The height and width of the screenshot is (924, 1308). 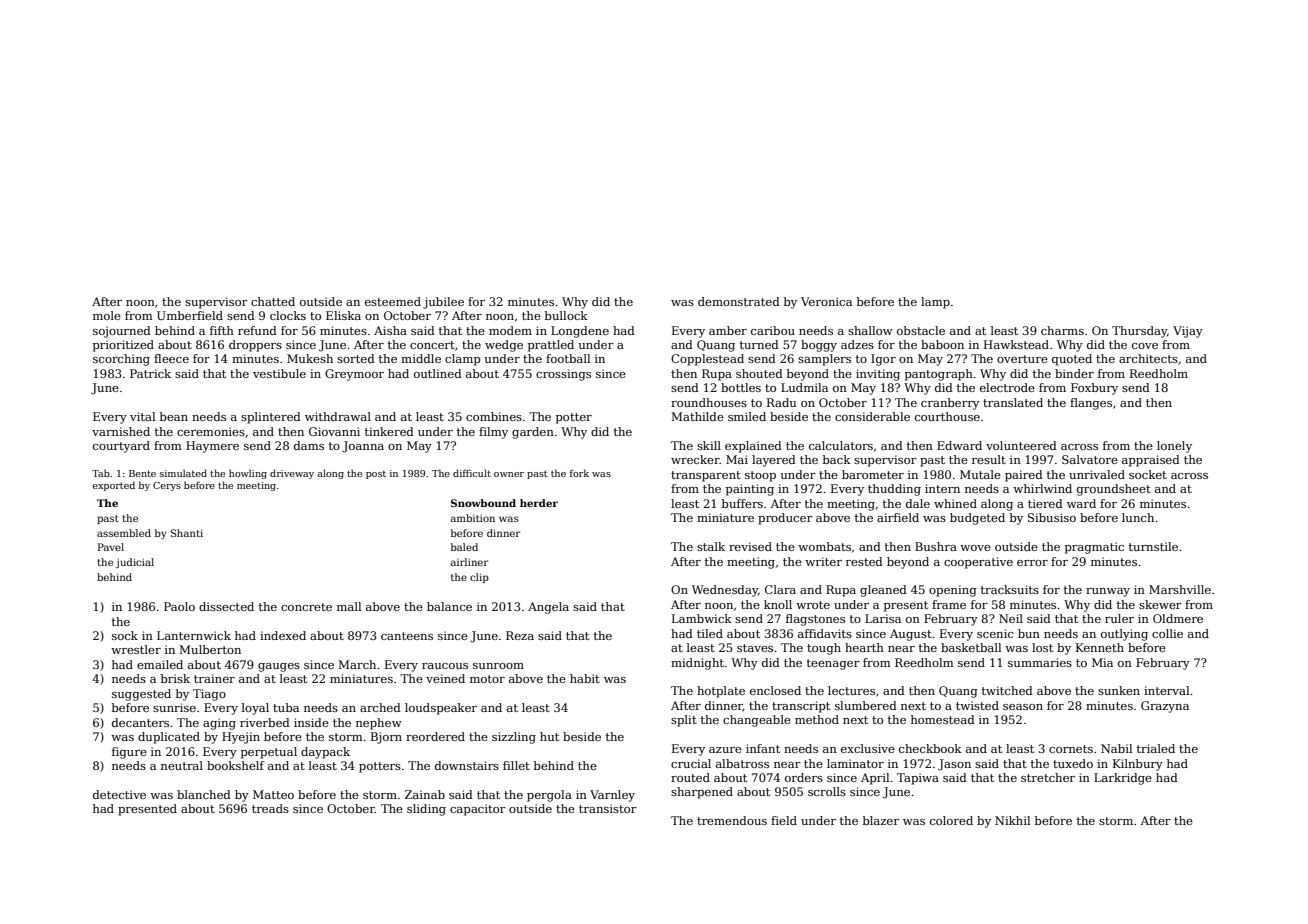 What do you see at coordinates (1102, 662) in the screenshot?
I see `Mia` at bounding box center [1102, 662].
